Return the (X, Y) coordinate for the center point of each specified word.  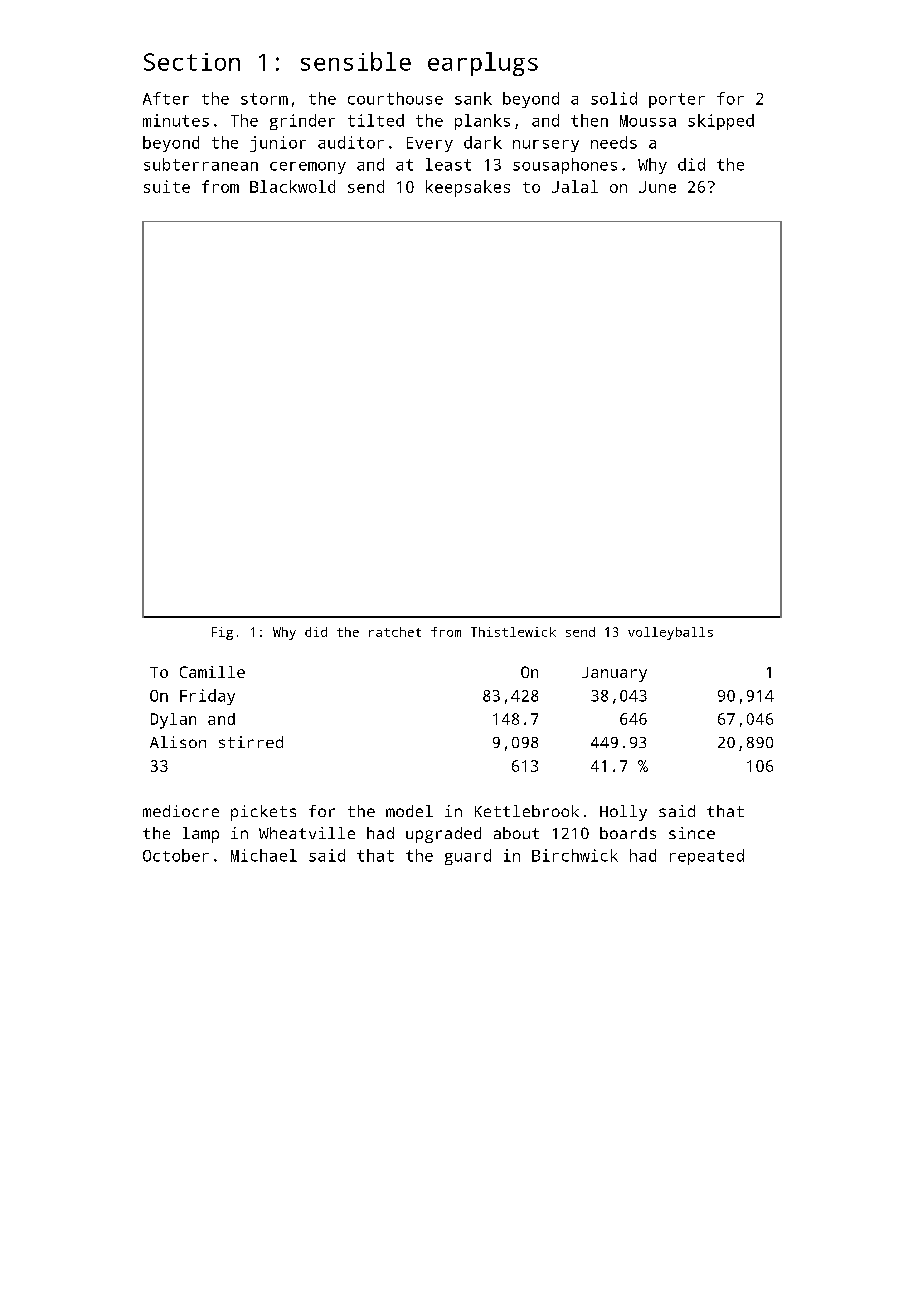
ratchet (395, 632)
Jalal (575, 186)
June (657, 187)
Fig (222, 633)
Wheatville (307, 833)
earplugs (483, 64)
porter (677, 100)
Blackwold (292, 186)
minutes (176, 120)
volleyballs (670, 633)
